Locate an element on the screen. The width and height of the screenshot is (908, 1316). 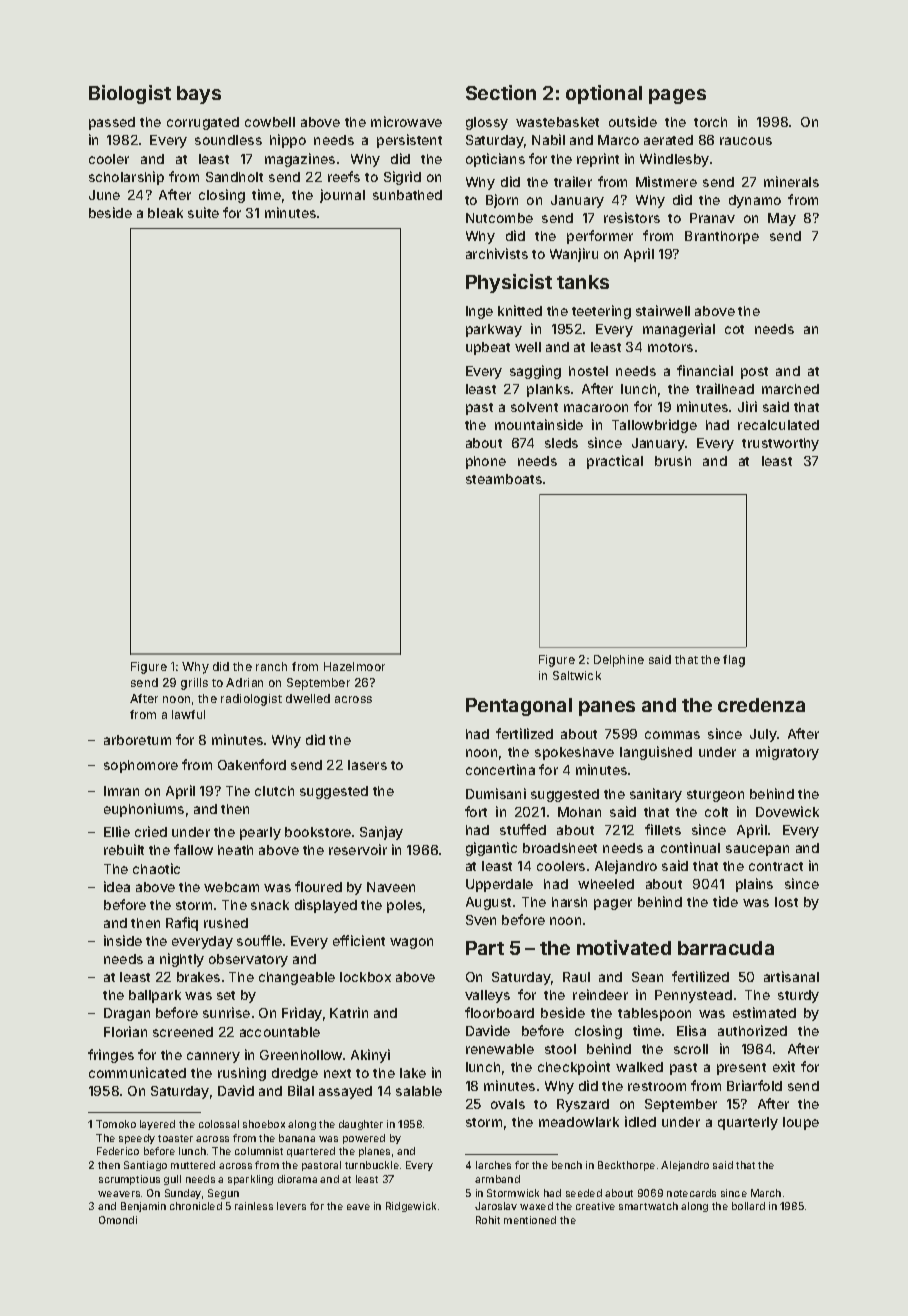
pages is located at coordinates (677, 96).
